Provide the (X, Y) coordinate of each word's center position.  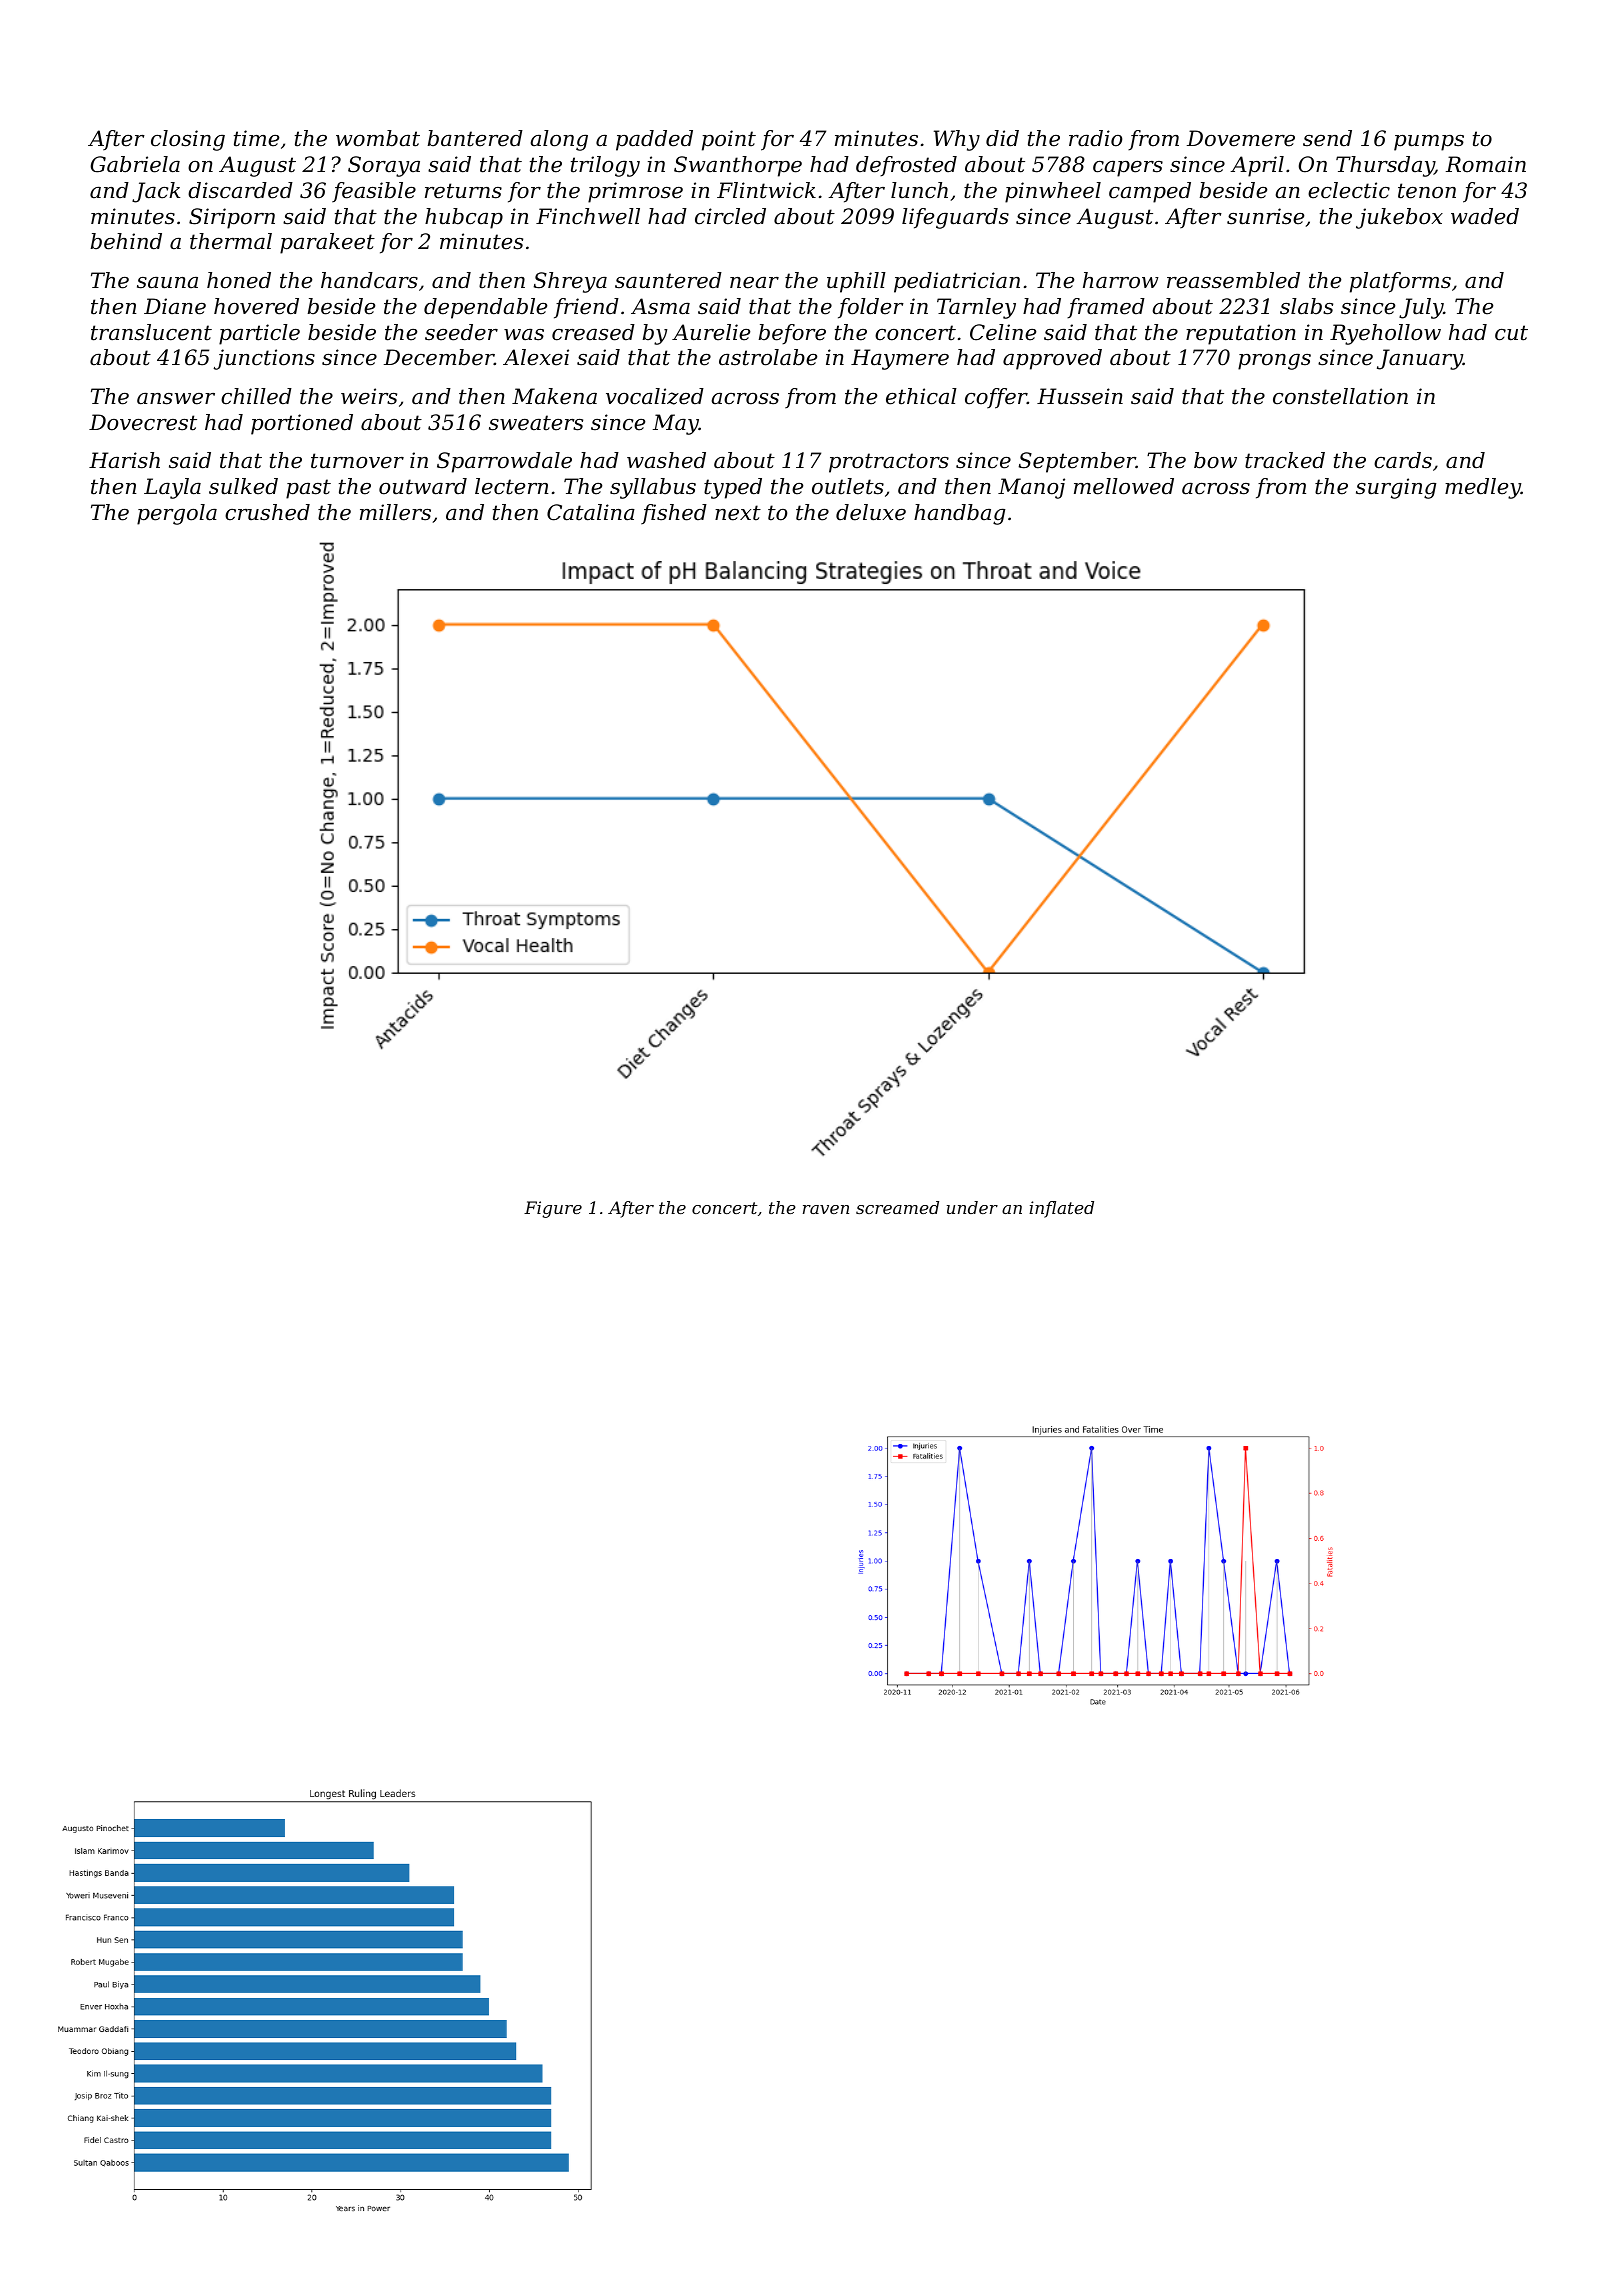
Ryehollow (1385, 334)
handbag (960, 514)
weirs (369, 396)
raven (826, 1209)
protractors (889, 463)
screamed (897, 1207)
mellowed (1124, 486)
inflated (1061, 1209)
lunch (919, 190)
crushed (267, 512)
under (972, 1207)
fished (674, 514)
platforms (1400, 282)
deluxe (871, 512)
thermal (231, 241)
